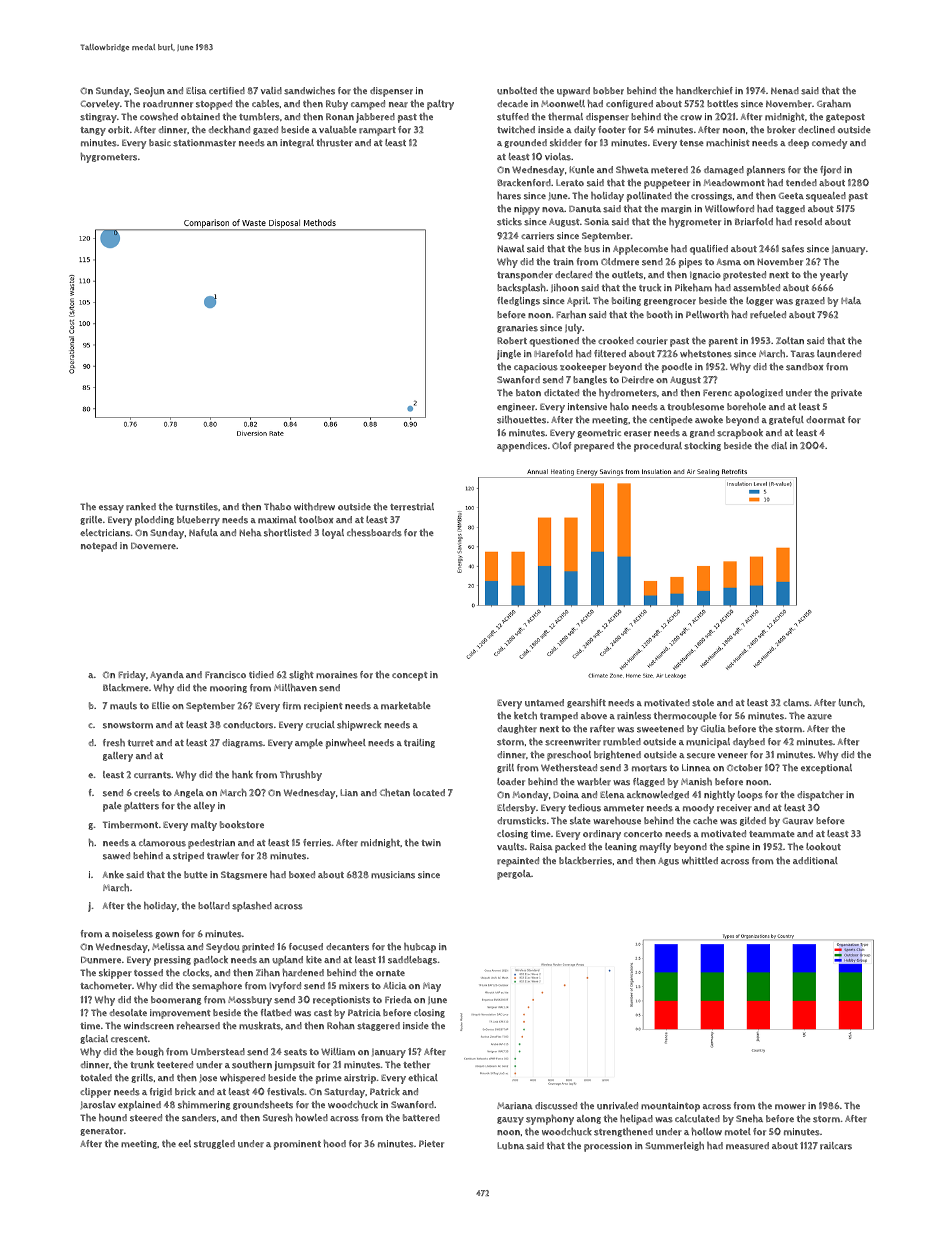 The width and height of the screenshot is (952, 1233). What do you see at coordinates (440, 105) in the screenshot?
I see `paltry` at bounding box center [440, 105].
